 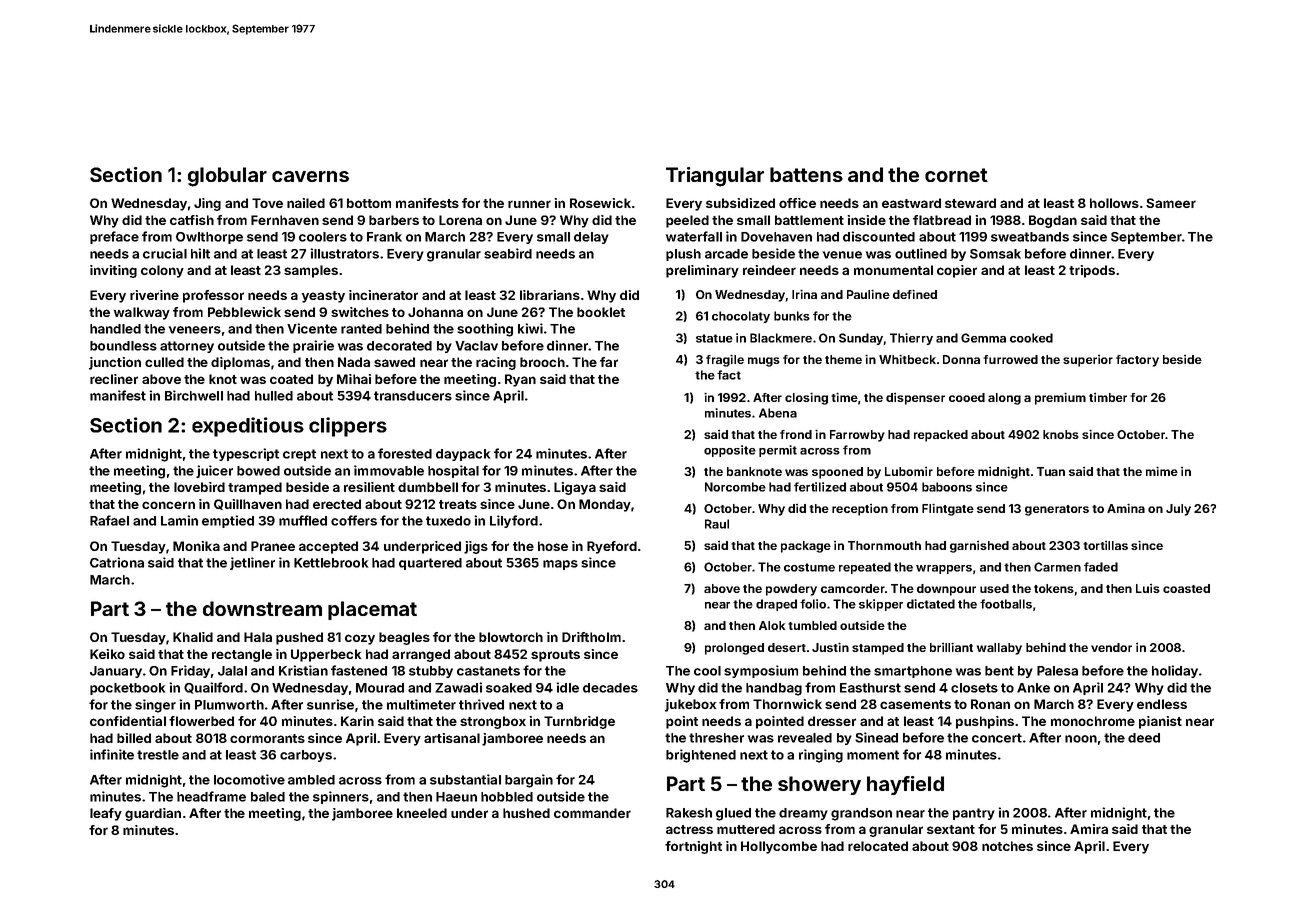 What do you see at coordinates (1105, 545) in the image?
I see `tortillas` at bounding box center [1105, 545].
